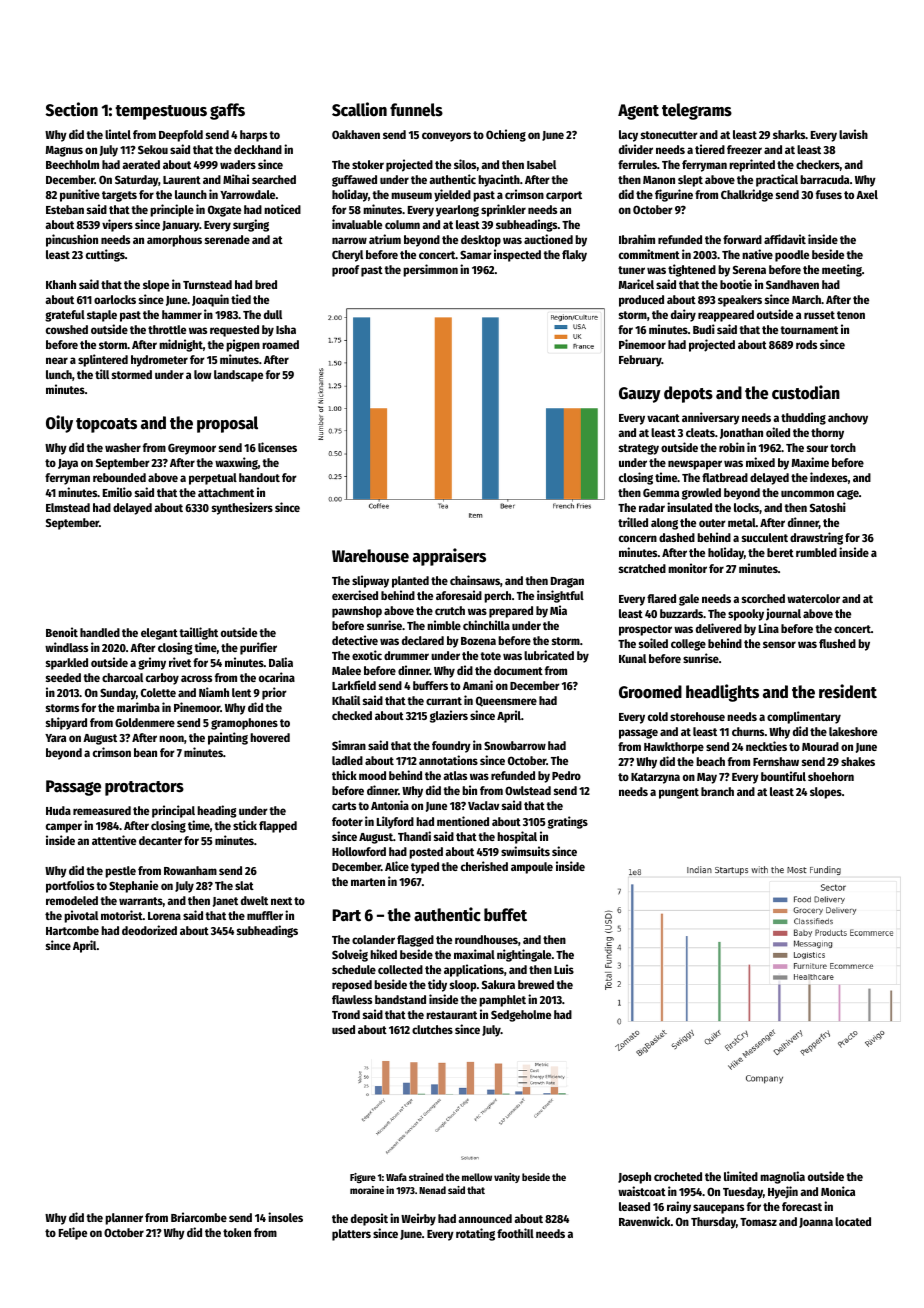  I want to click on planner, so click(124, 1219).
